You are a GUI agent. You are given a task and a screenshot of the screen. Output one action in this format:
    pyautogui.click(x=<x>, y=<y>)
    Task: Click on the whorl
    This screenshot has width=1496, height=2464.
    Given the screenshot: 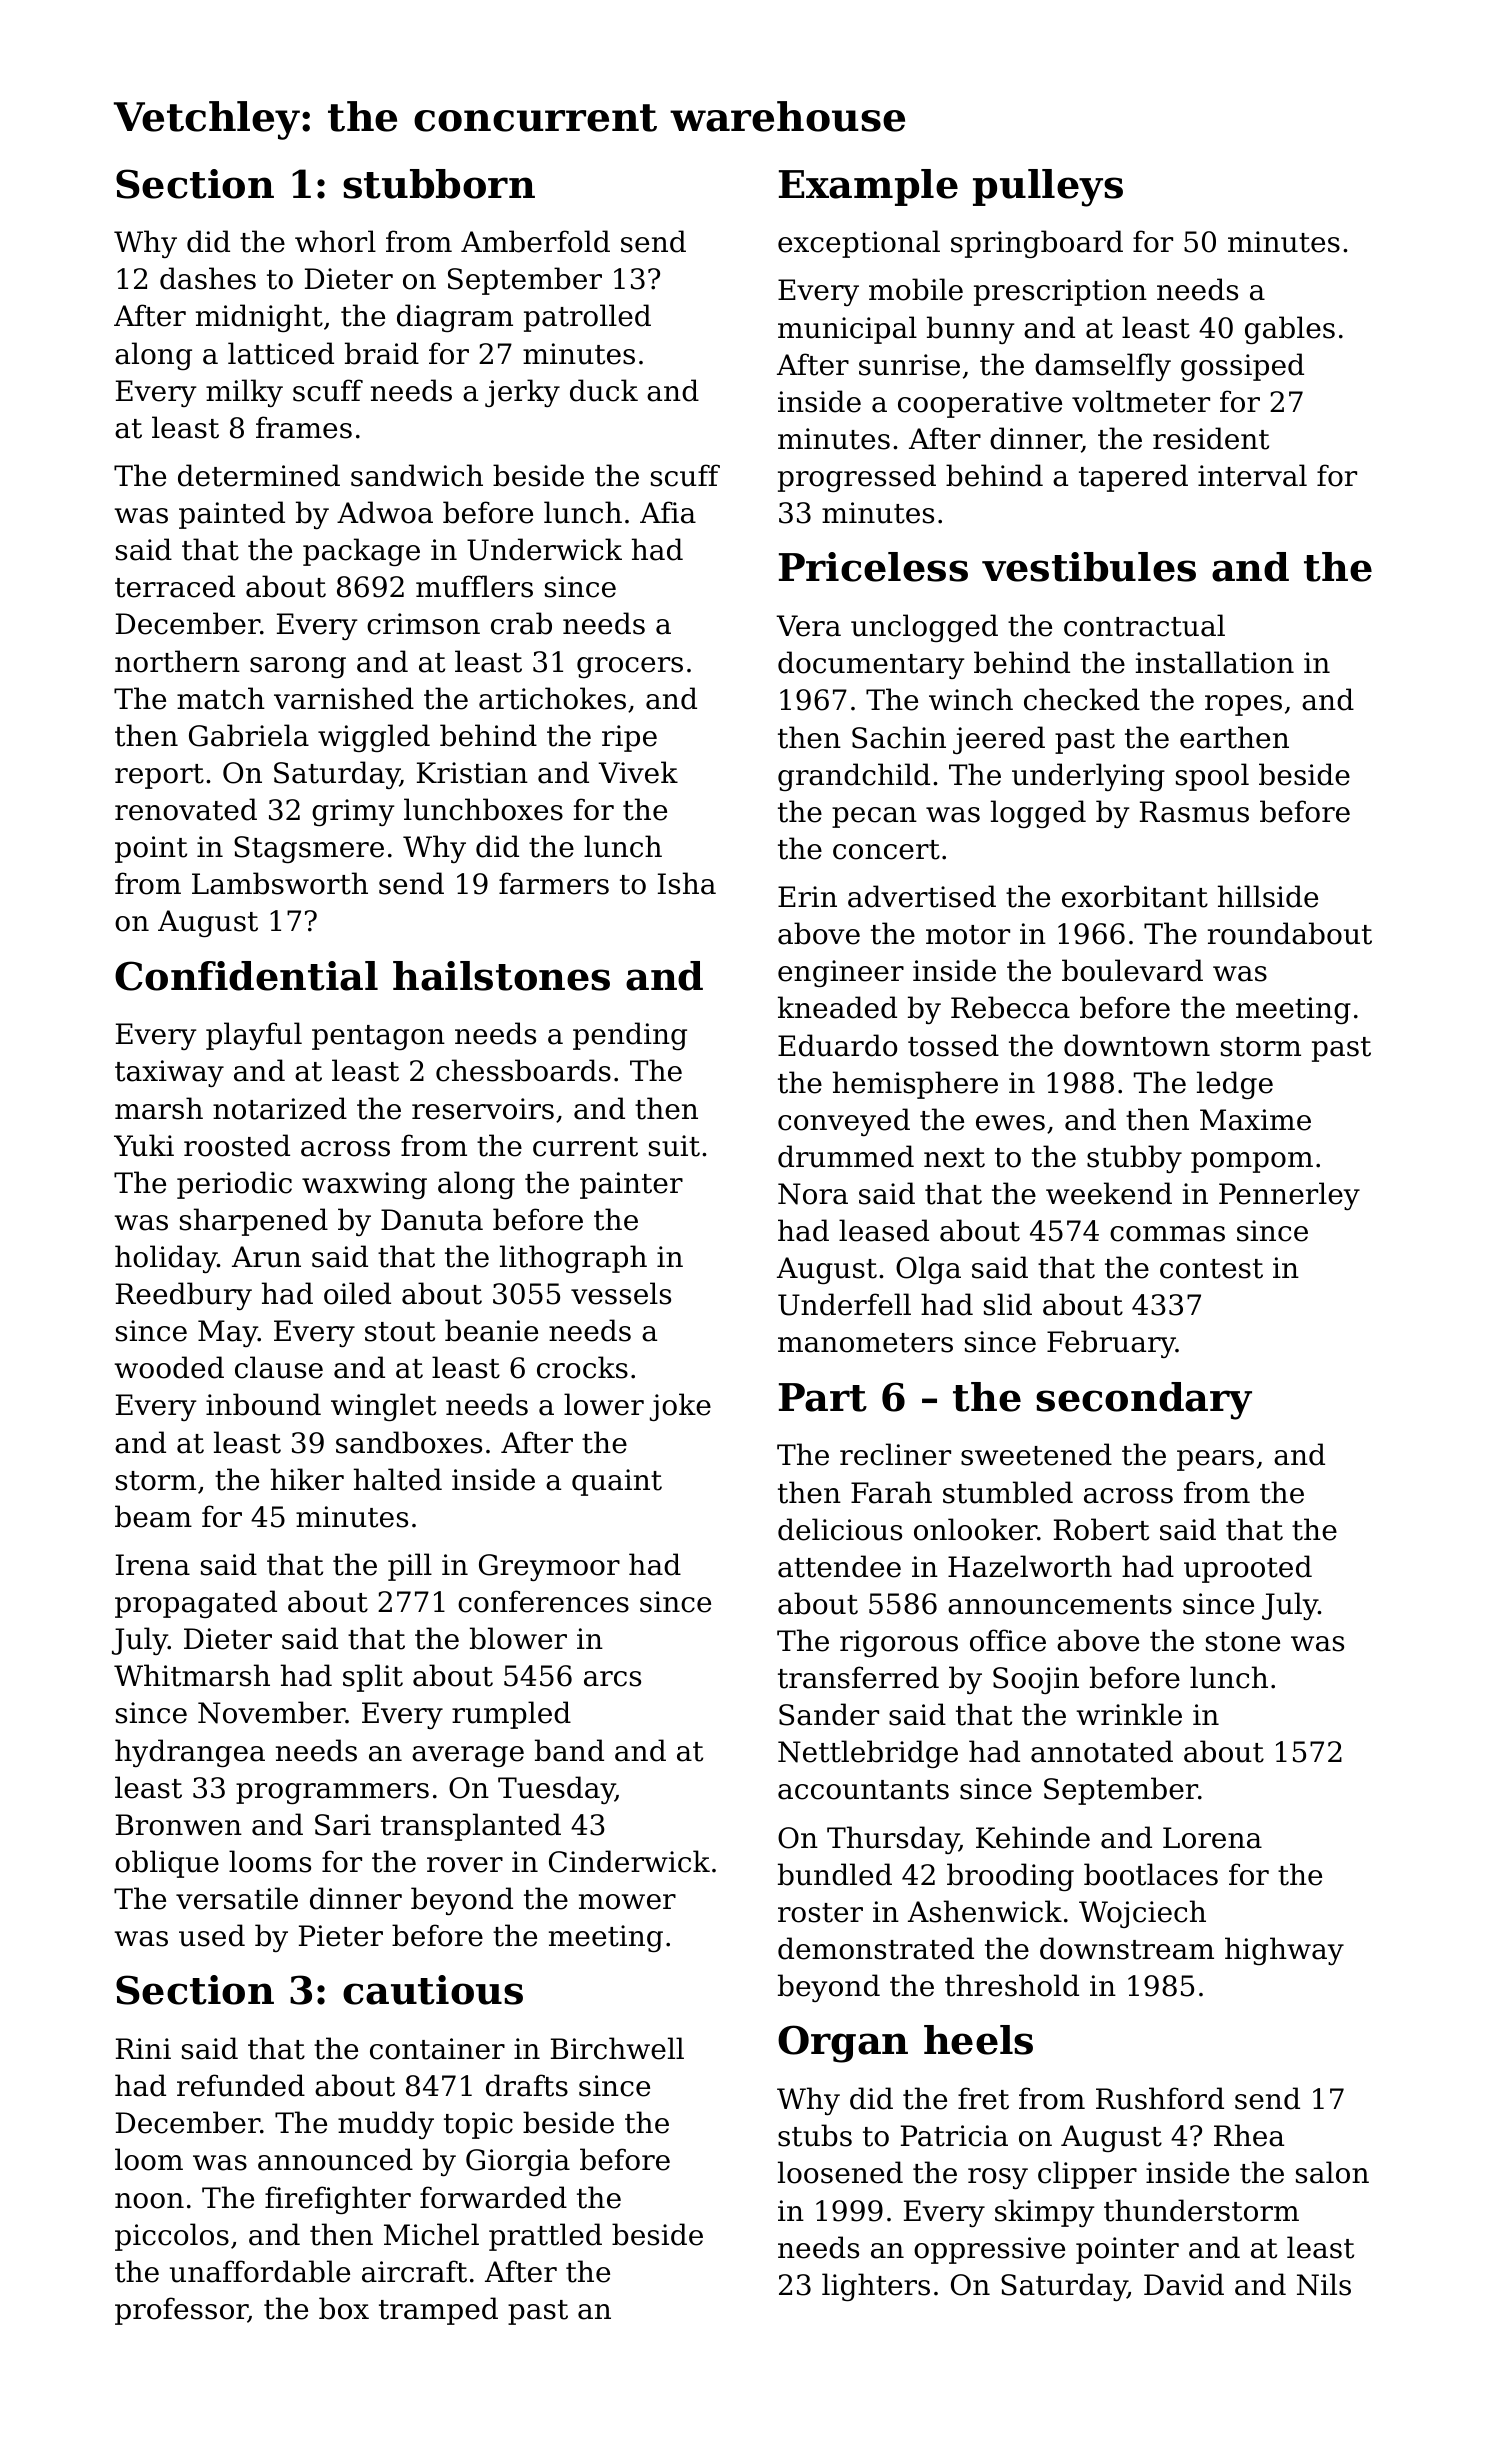 What is the action you would take?
    pyautogui.click(x=335, y=241)
